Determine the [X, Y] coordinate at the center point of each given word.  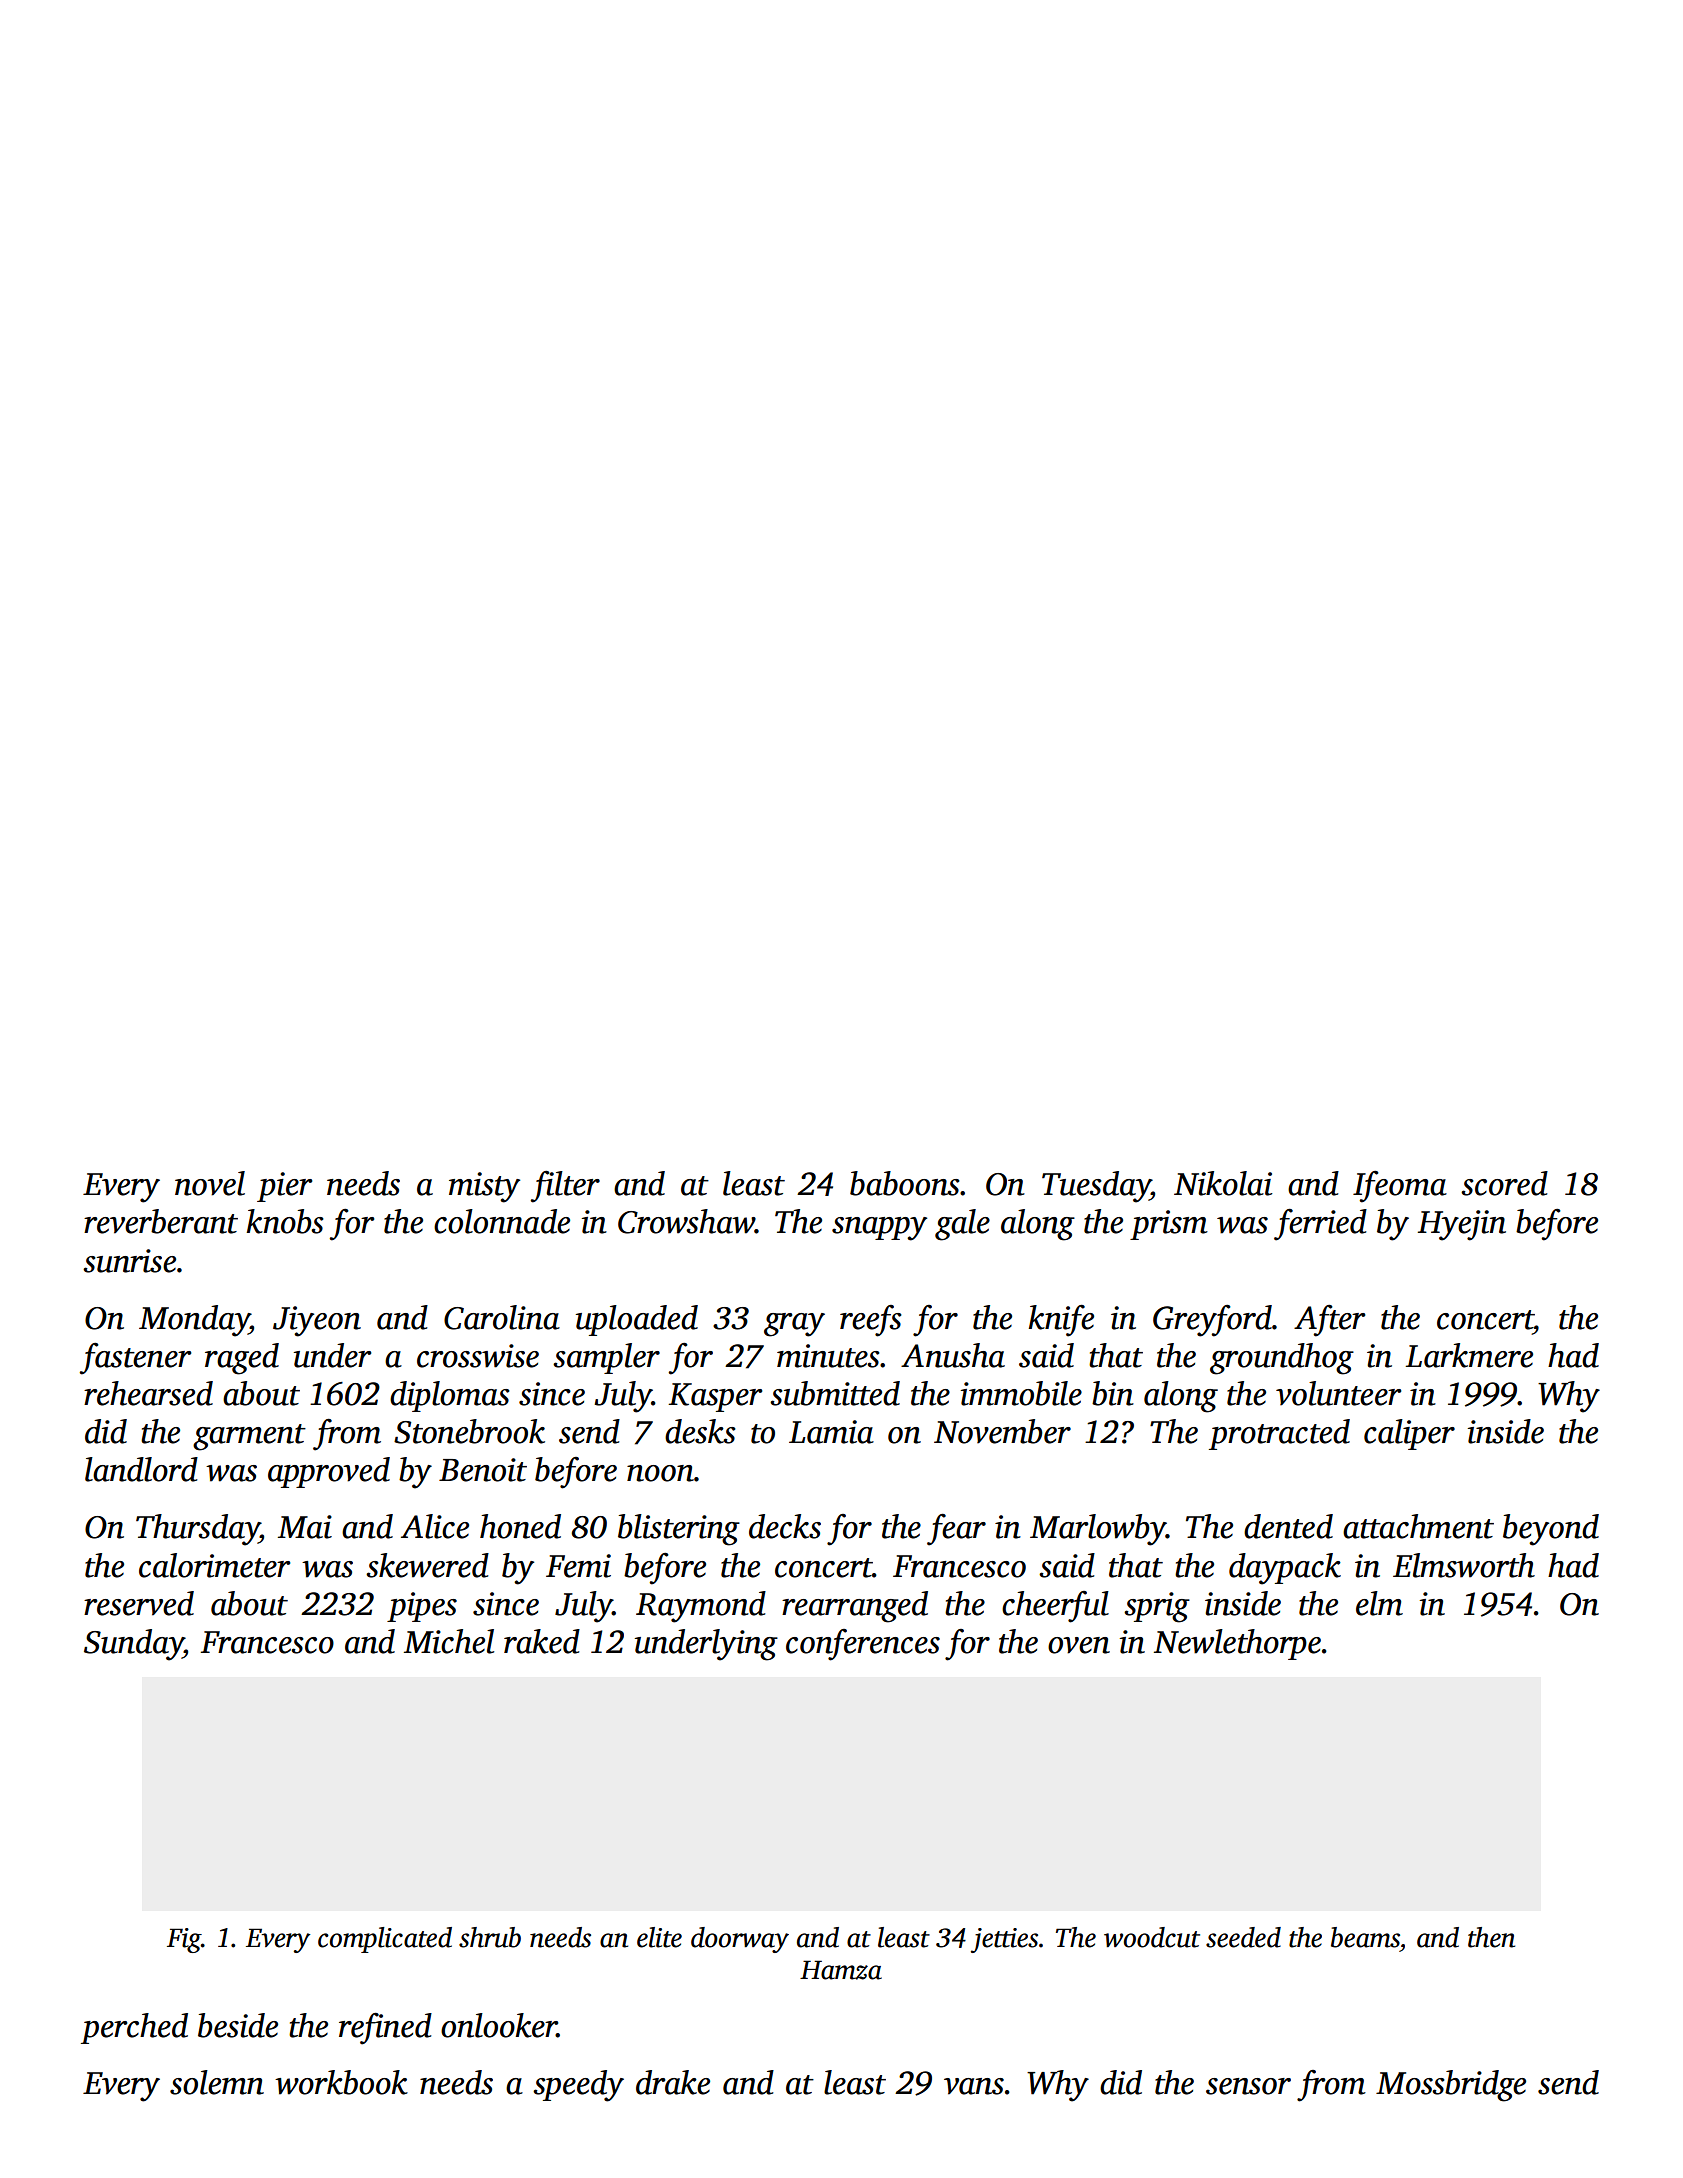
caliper [1409, 1434]
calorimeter [214, 1565]
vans [974, 2086]
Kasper [715, 1397]
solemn [217, 2082]
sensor [1248, 2086]
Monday [194, 1321]
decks [785, 1526]
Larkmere [1469, 1355]
